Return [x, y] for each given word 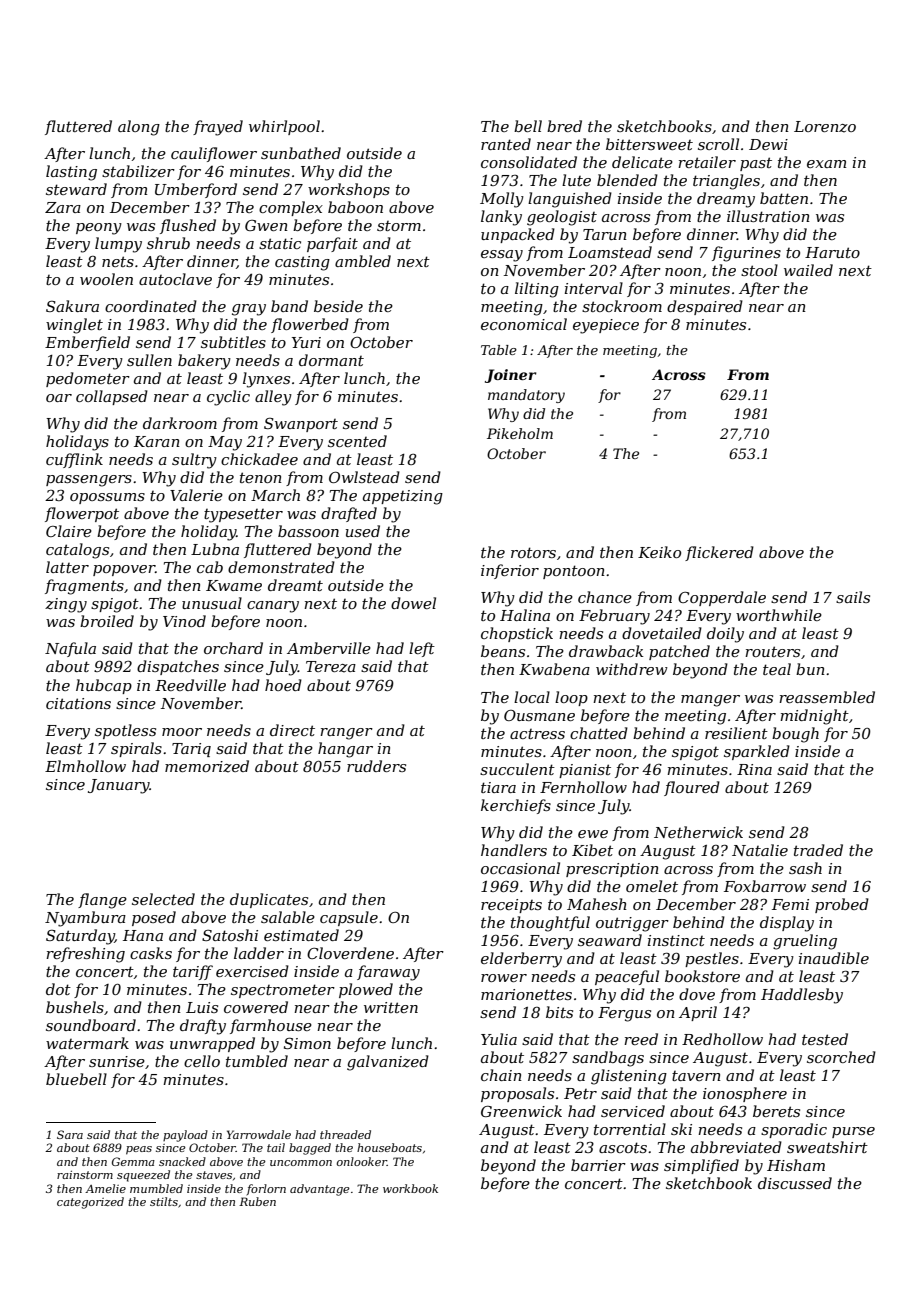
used [363, 531]
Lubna [215, 549]
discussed [795, 1183]
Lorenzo [825, 127]
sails [853, 597]
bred [564, 126]
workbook [410, 1188]
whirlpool [284, 127]
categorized [90, 1203]
